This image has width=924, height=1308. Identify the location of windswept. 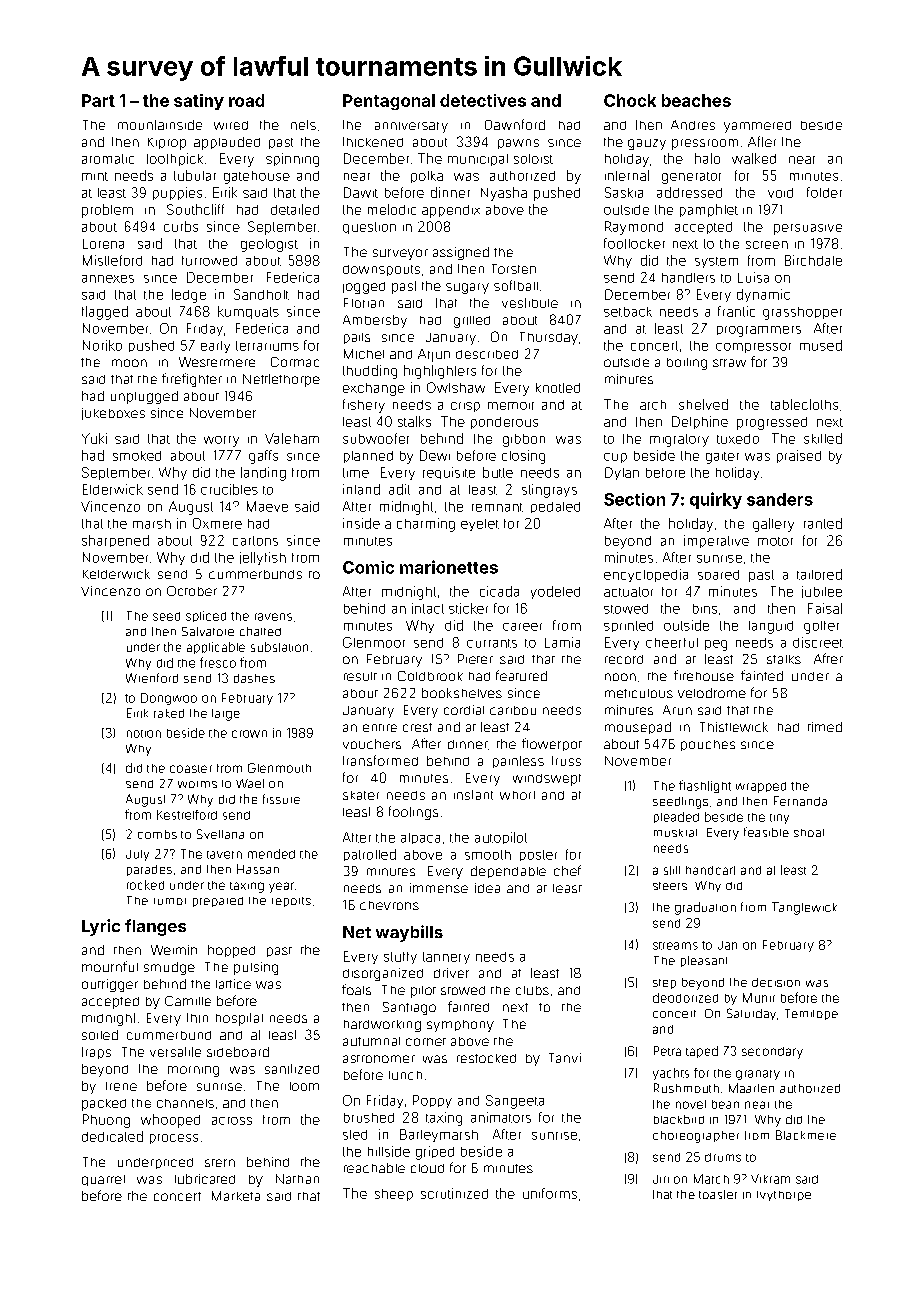
(547, 780).
